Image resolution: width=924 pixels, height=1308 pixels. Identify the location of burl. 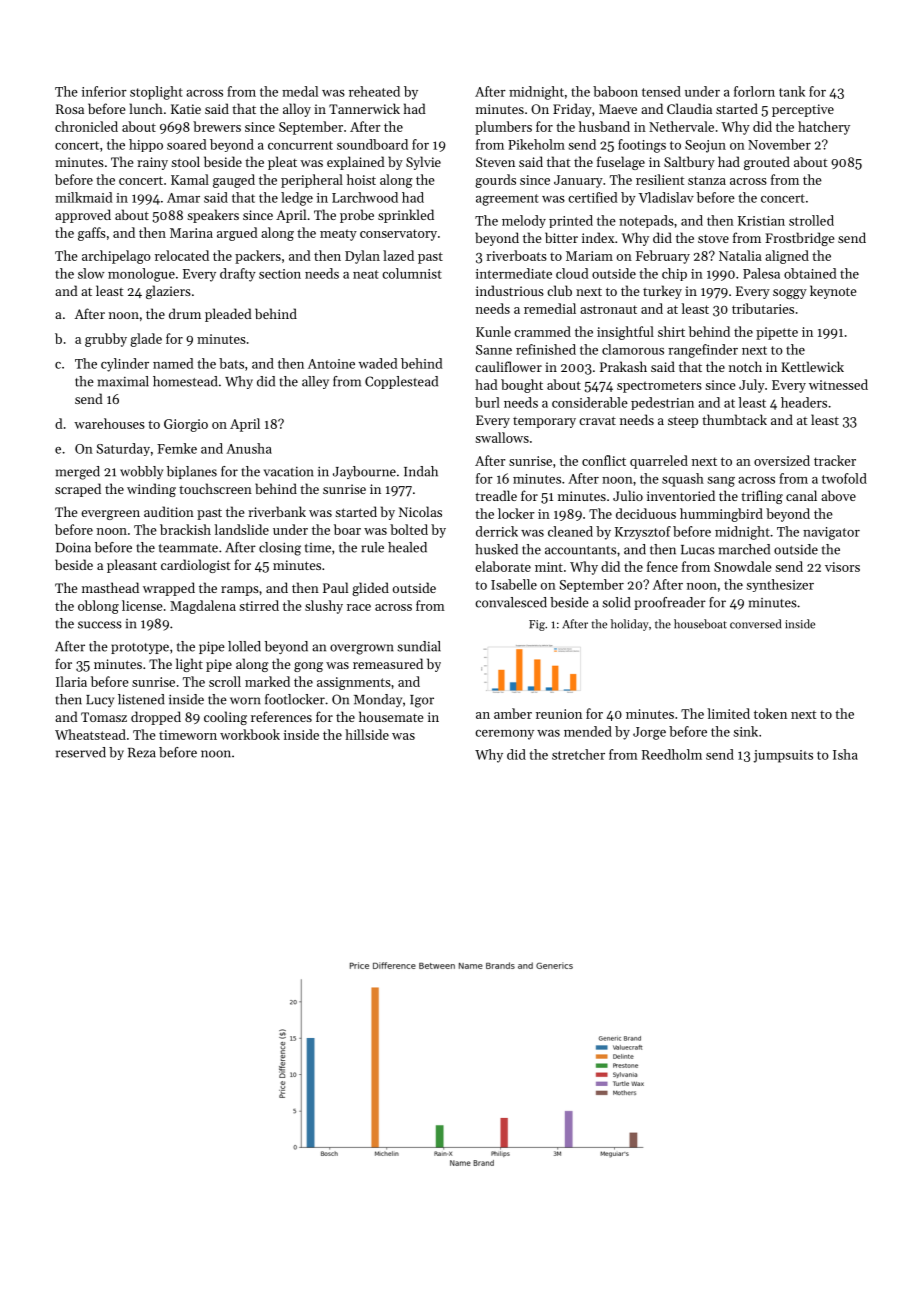
(487, 402).
